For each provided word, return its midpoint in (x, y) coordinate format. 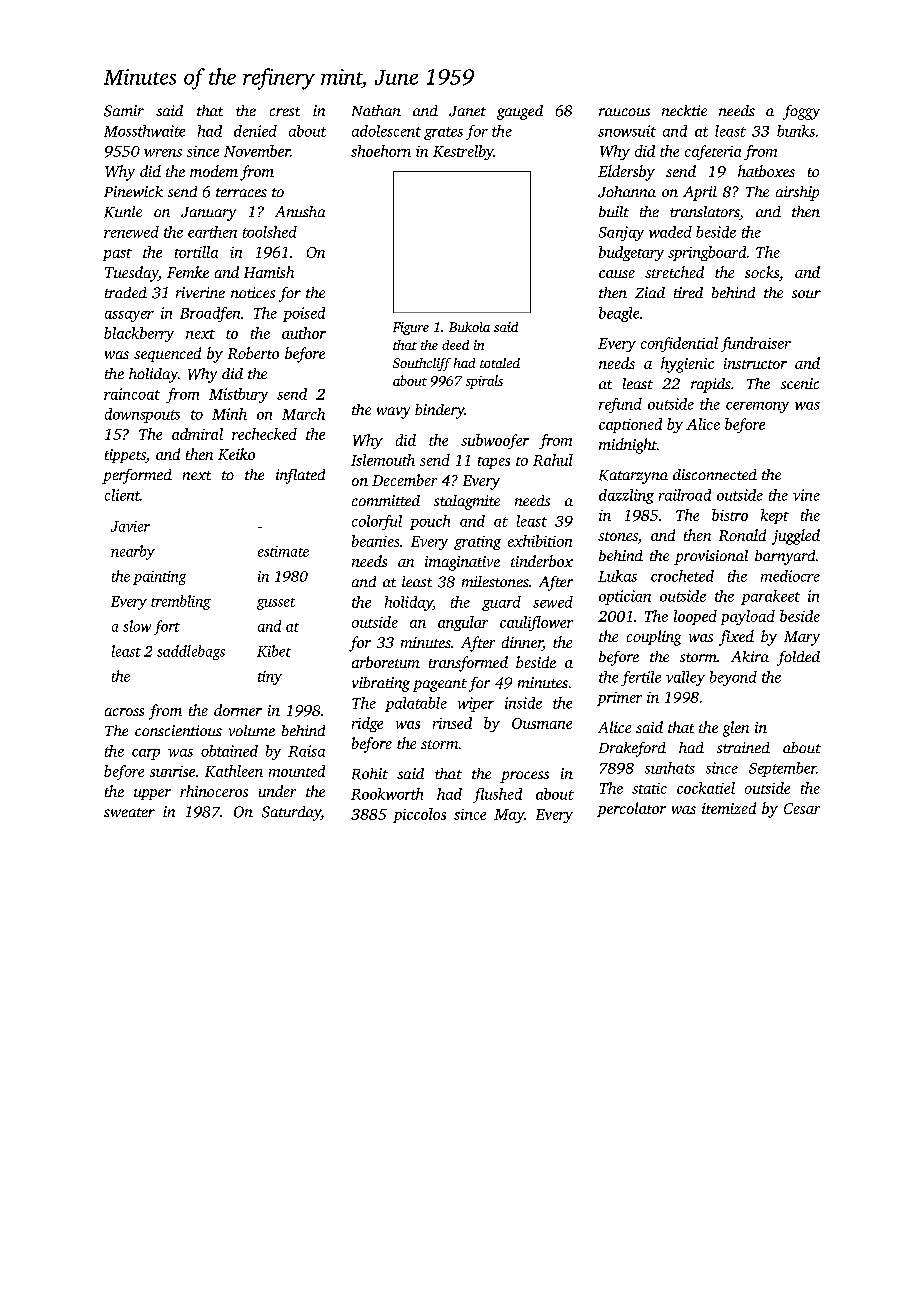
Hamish (269, 272)
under (277, 791)
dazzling (626, 496)
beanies (375, 541)
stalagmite (467, 502)
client (122, 495)
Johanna (627, 192)
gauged (520, 112)
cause (617, 274)
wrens (163, 153)
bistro (730, 515)
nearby (133, 552)
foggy (801, 112)
